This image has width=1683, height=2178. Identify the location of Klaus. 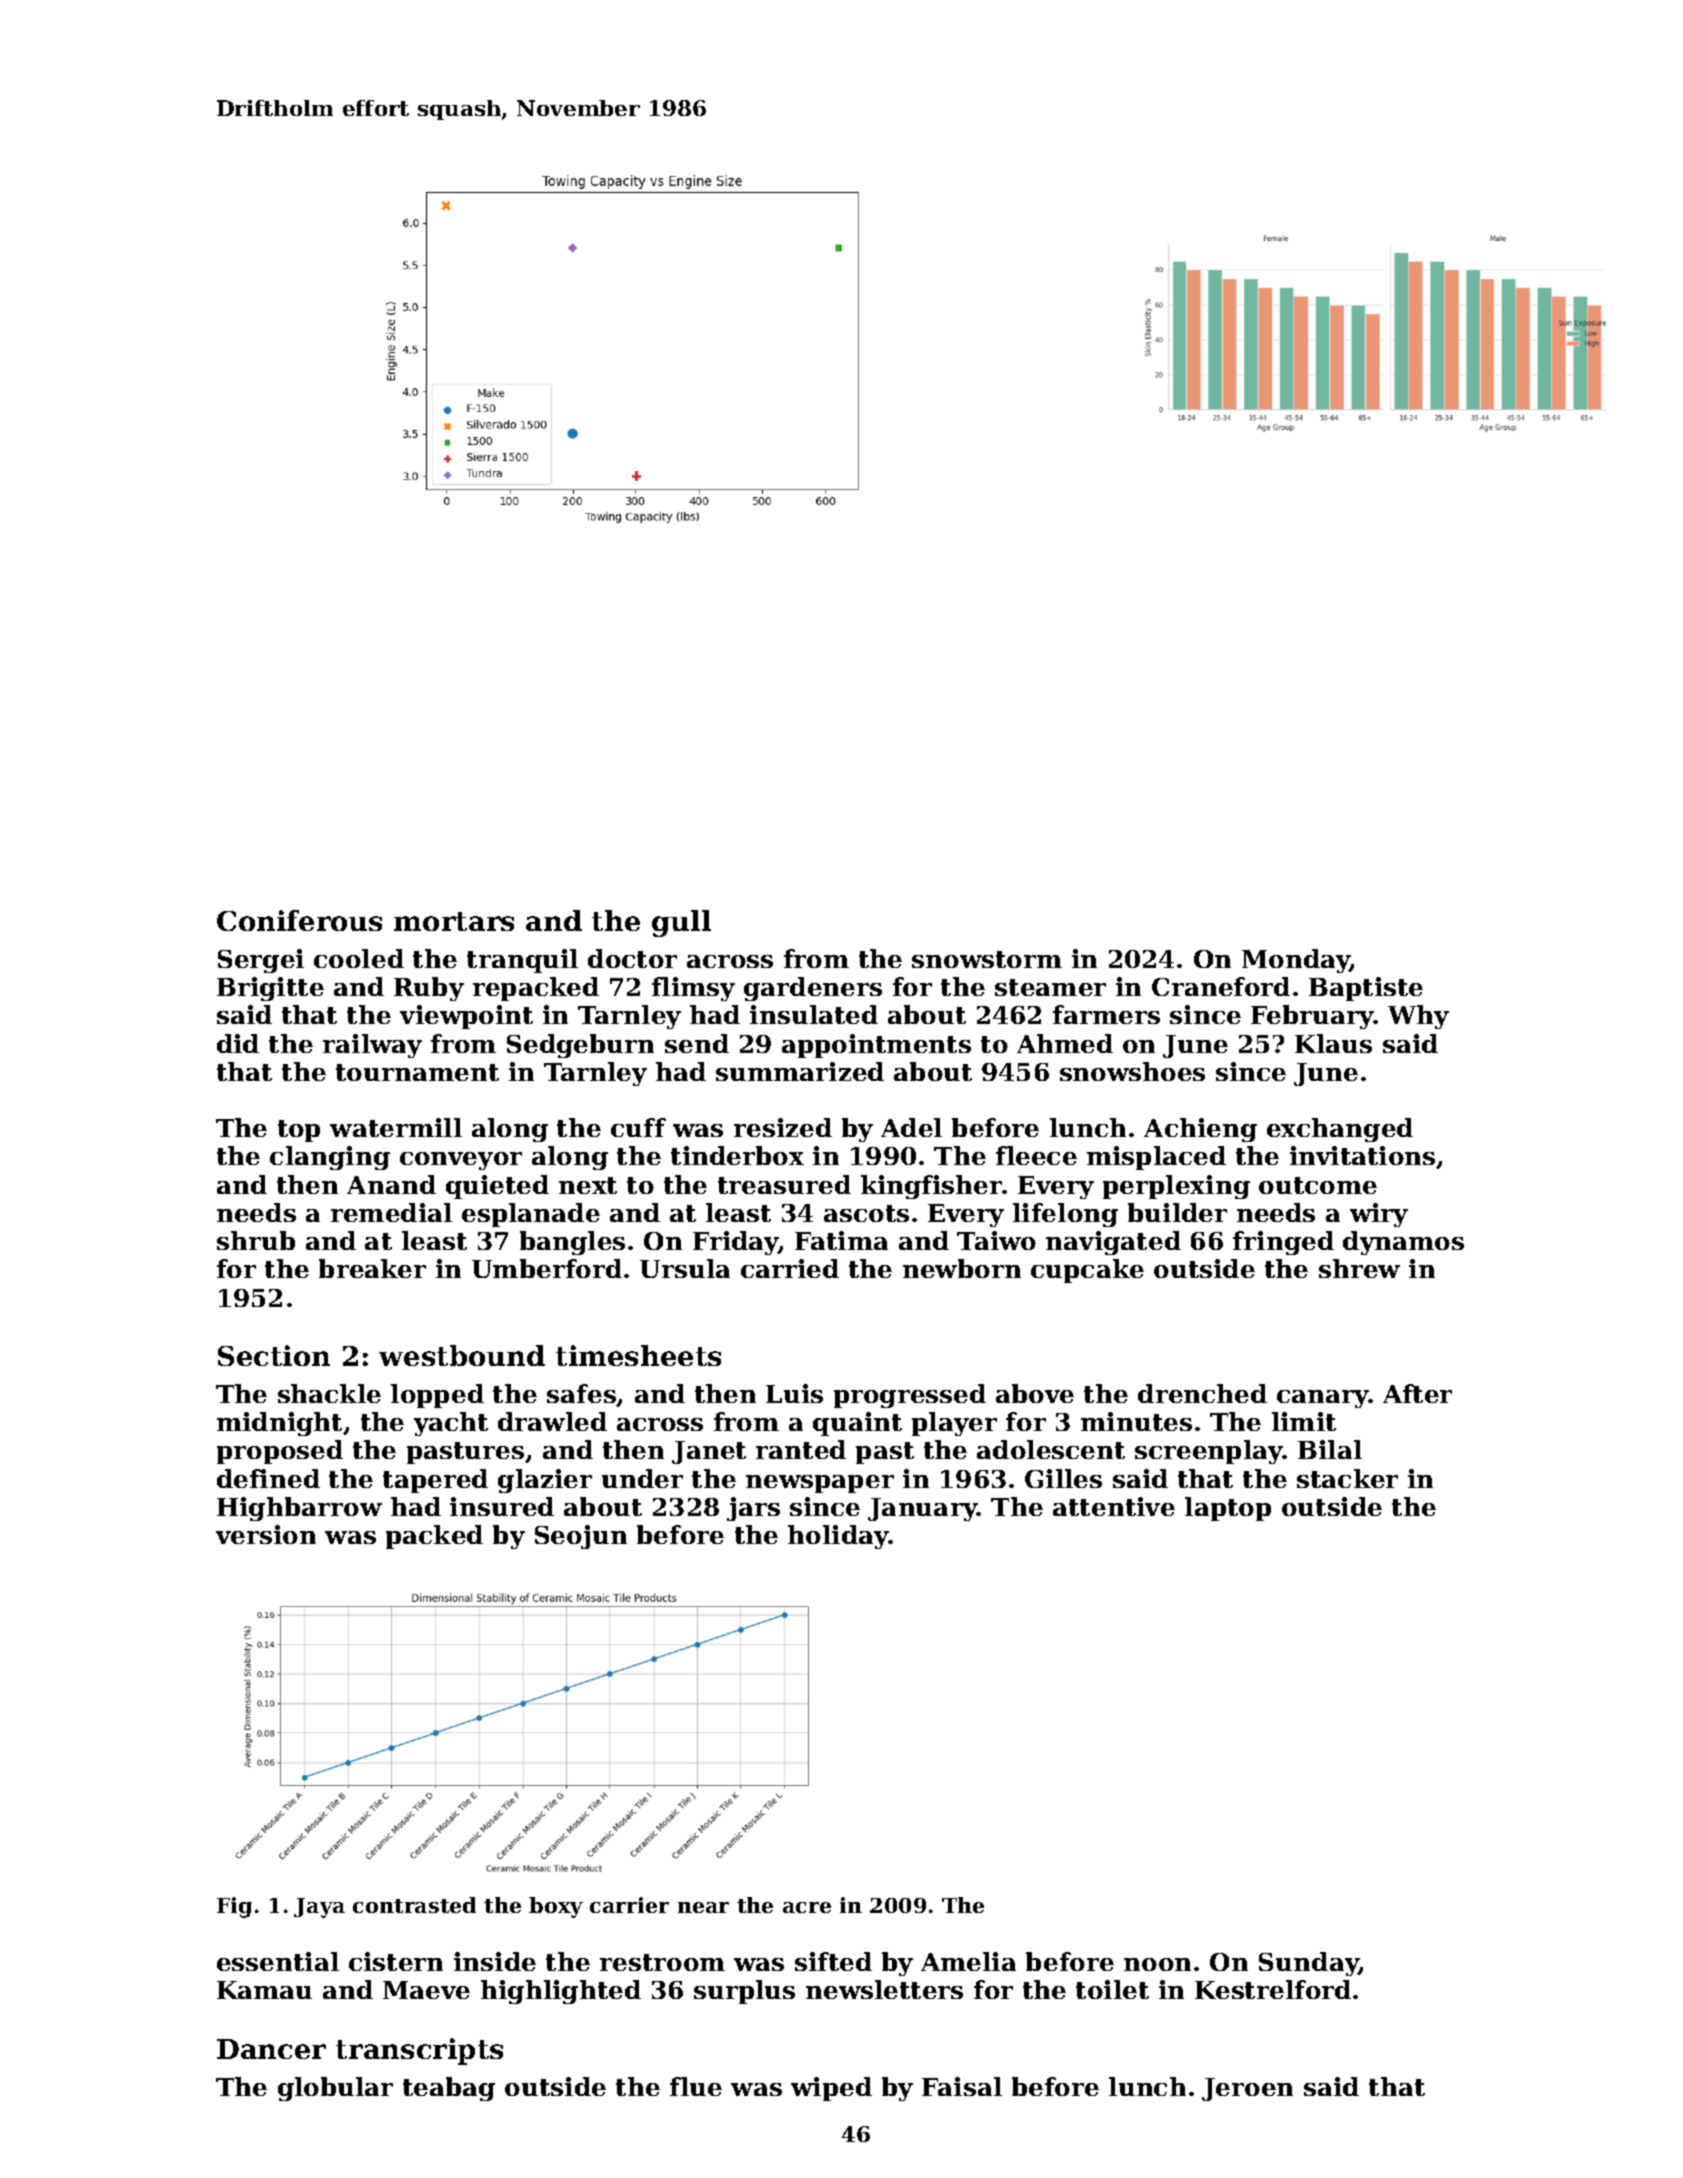
(1333, 1043).
